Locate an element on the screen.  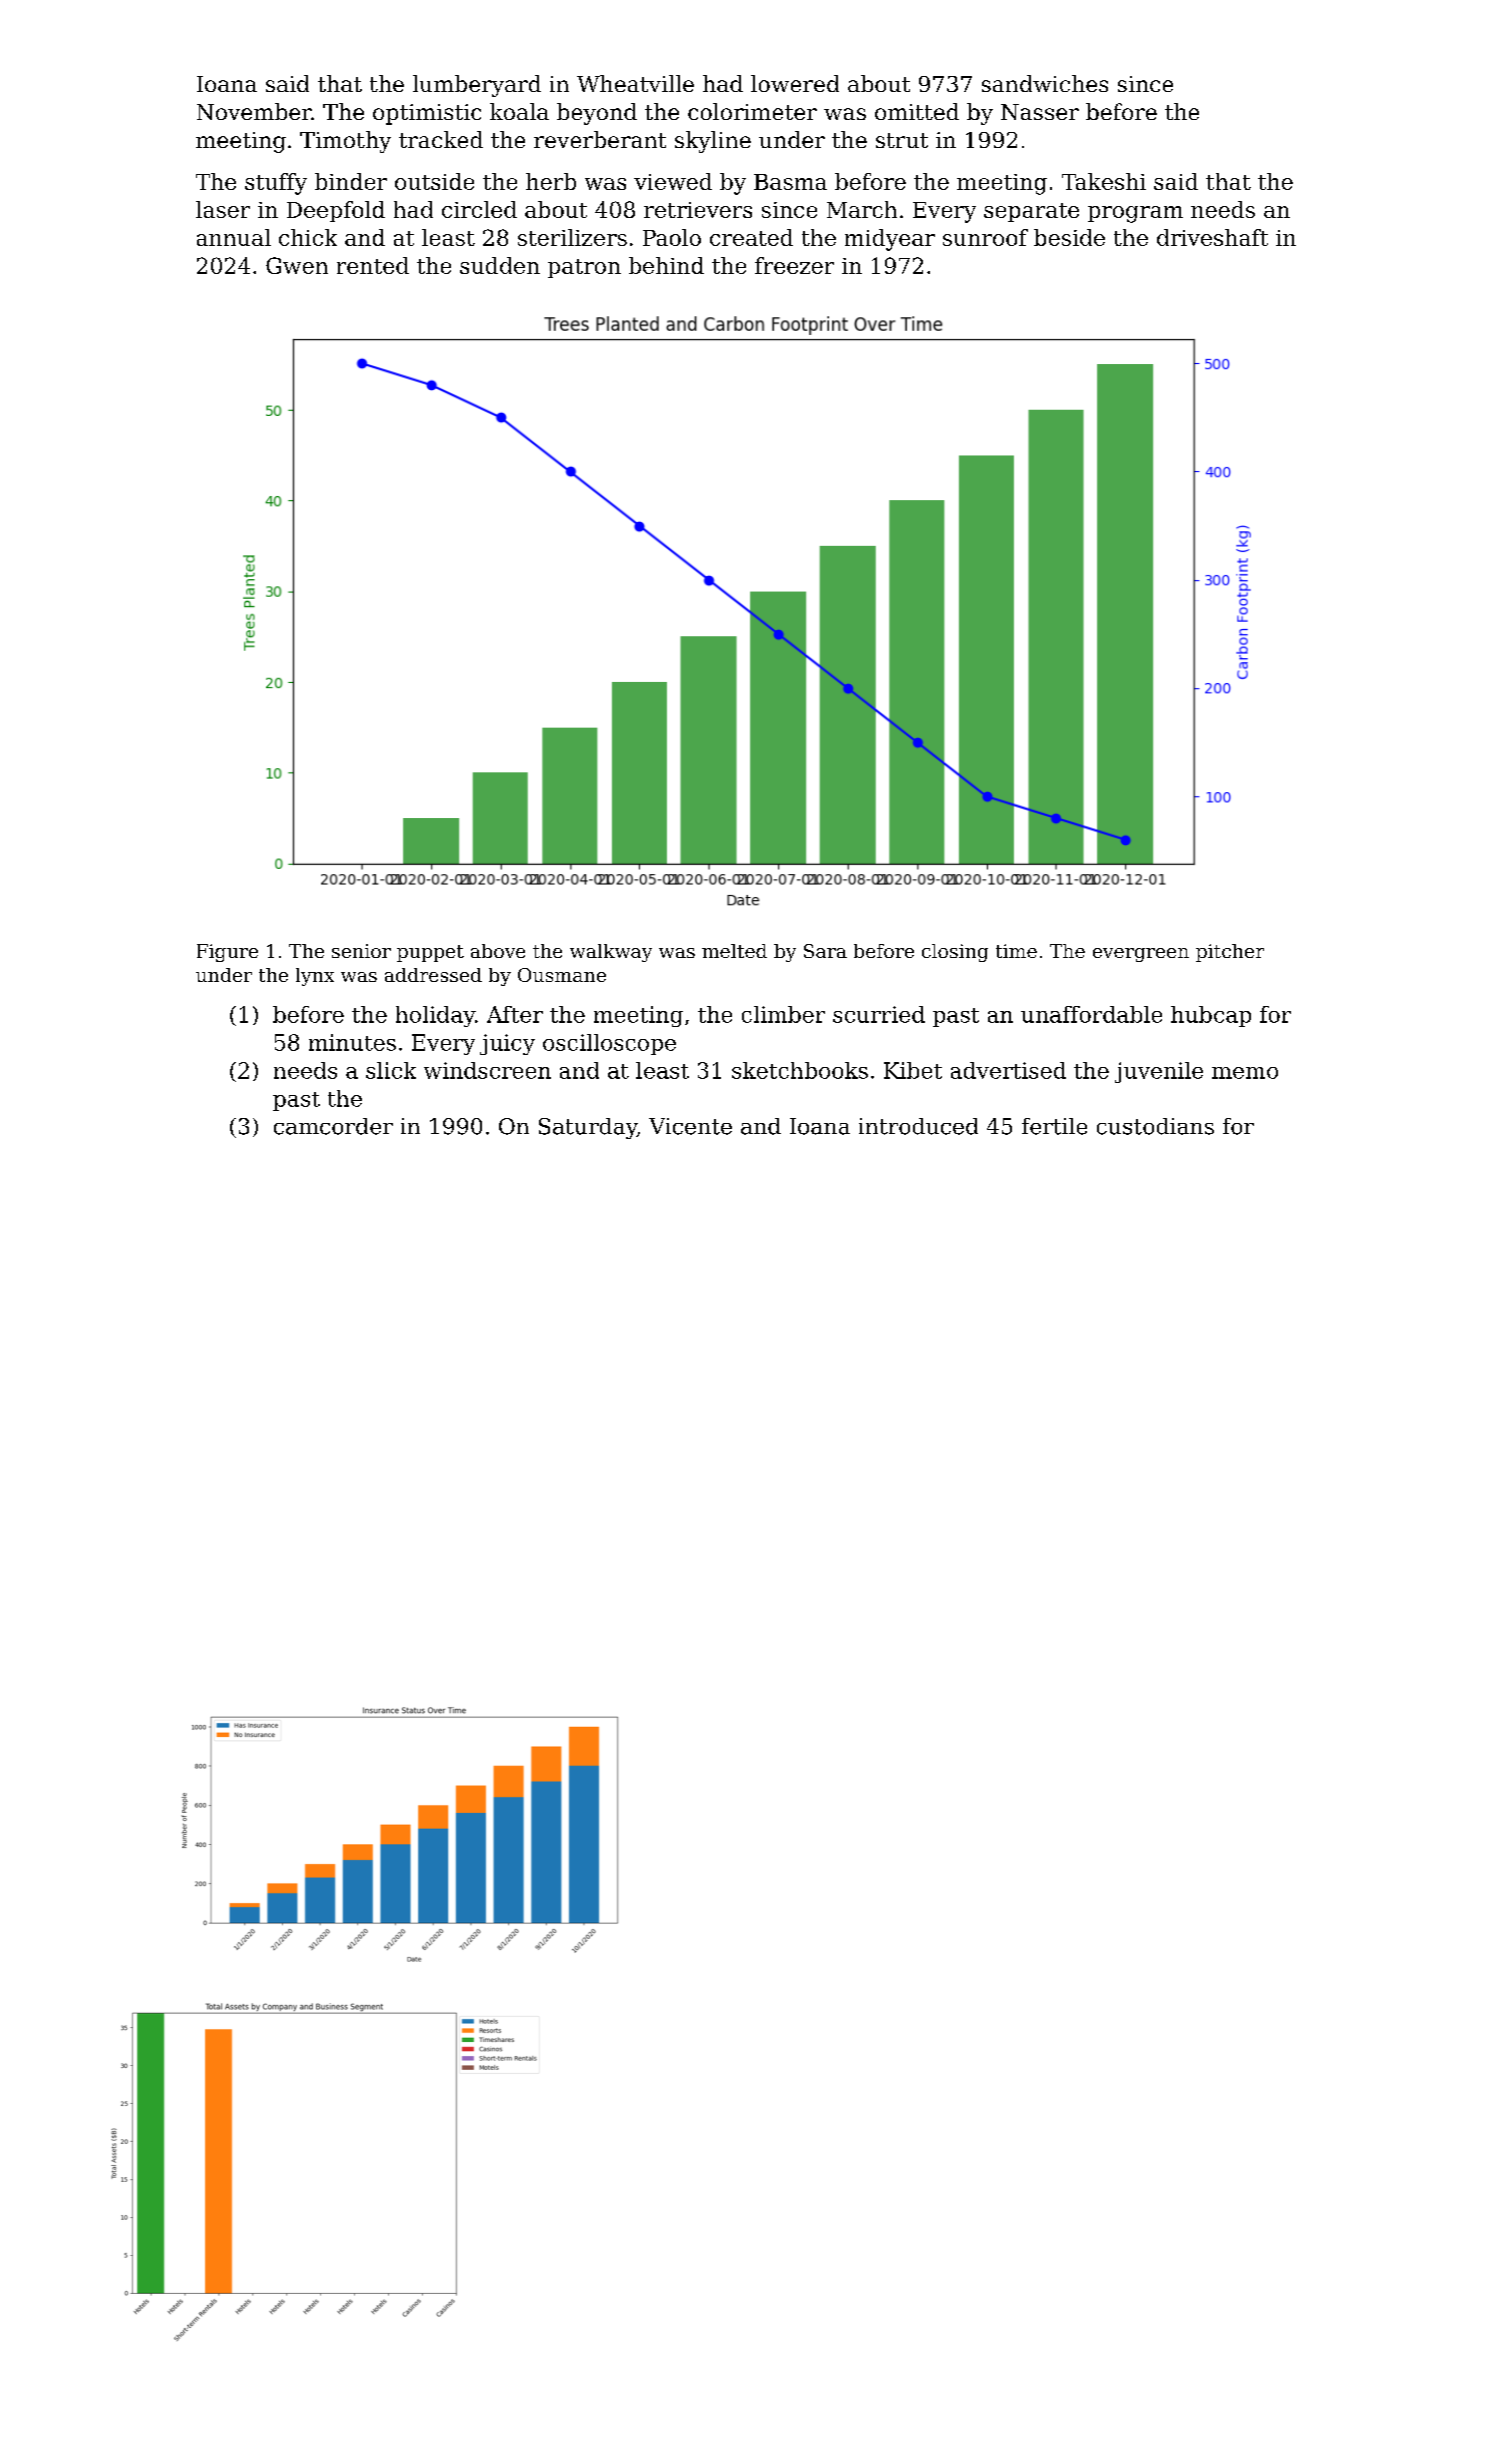
lynx is located at coordinates (315, 977).
